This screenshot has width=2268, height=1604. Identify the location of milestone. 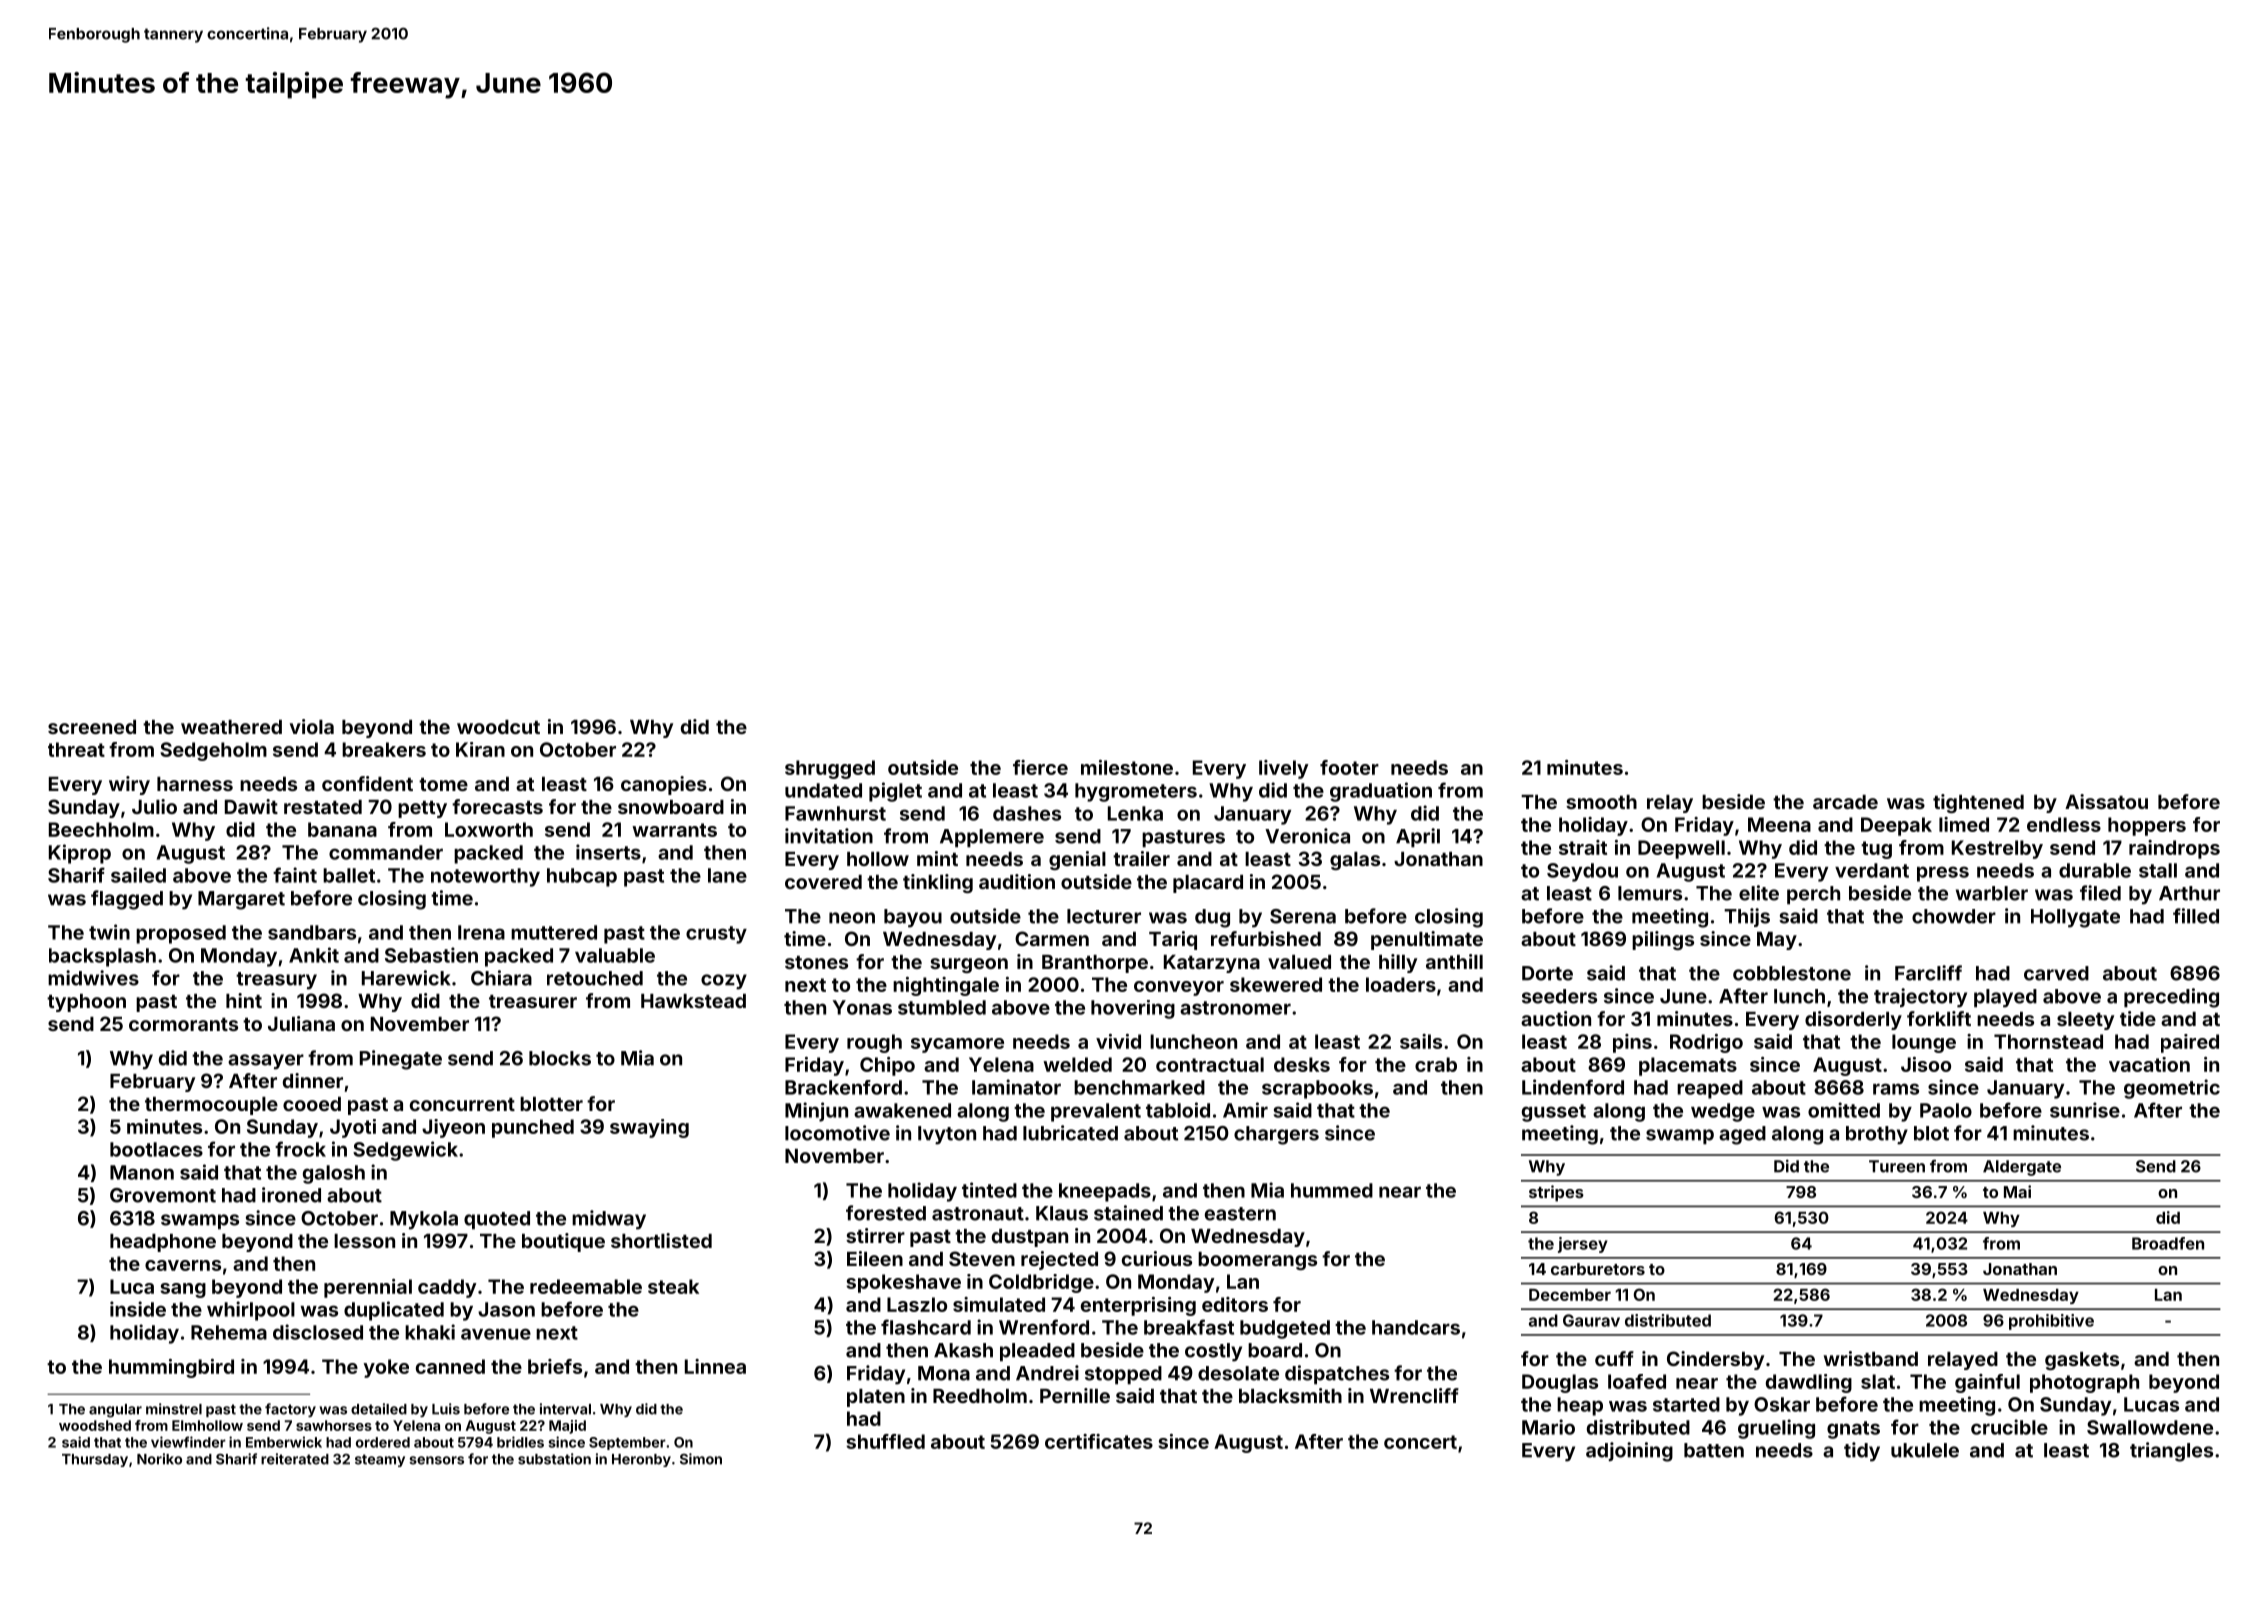
(1127, 767).
